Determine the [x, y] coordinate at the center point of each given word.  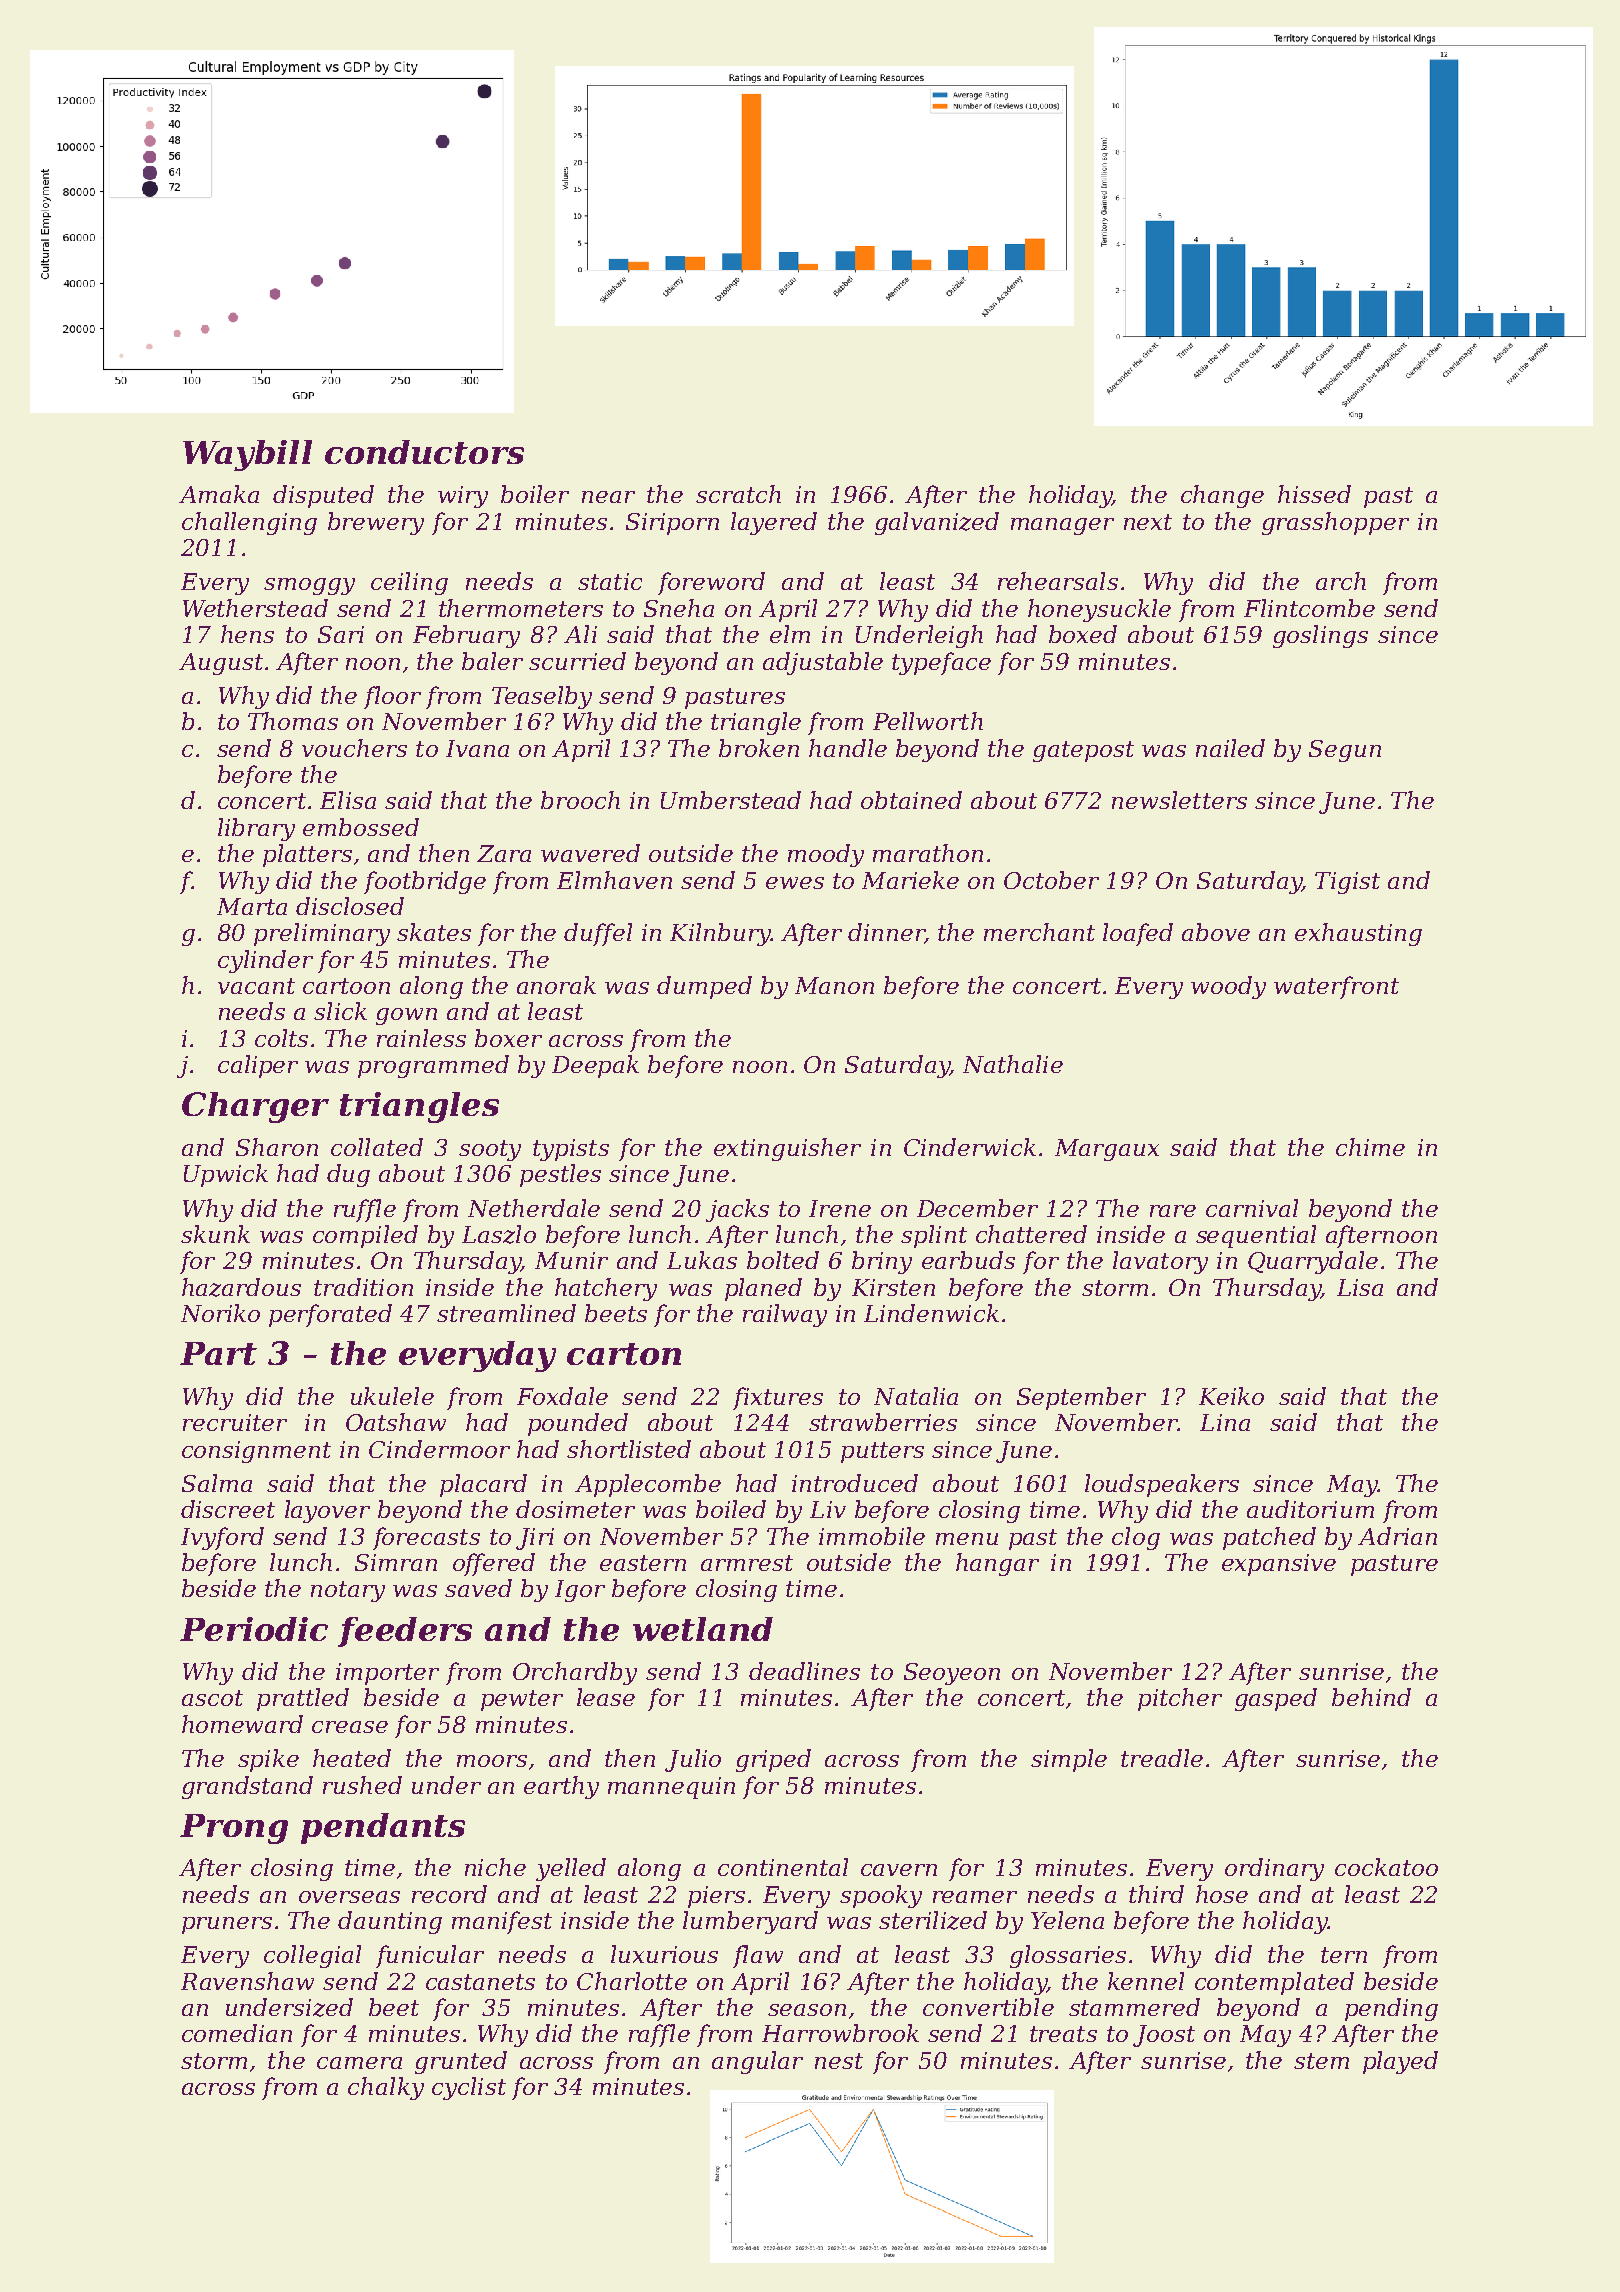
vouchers [354, 748]
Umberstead [731, 800]
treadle [1162, 1758]
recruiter [235, 1422]
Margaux [1107, 1150]
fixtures [778, 1398]
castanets [480, 1982]
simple [1069, 1760]
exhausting [1358, 934]
